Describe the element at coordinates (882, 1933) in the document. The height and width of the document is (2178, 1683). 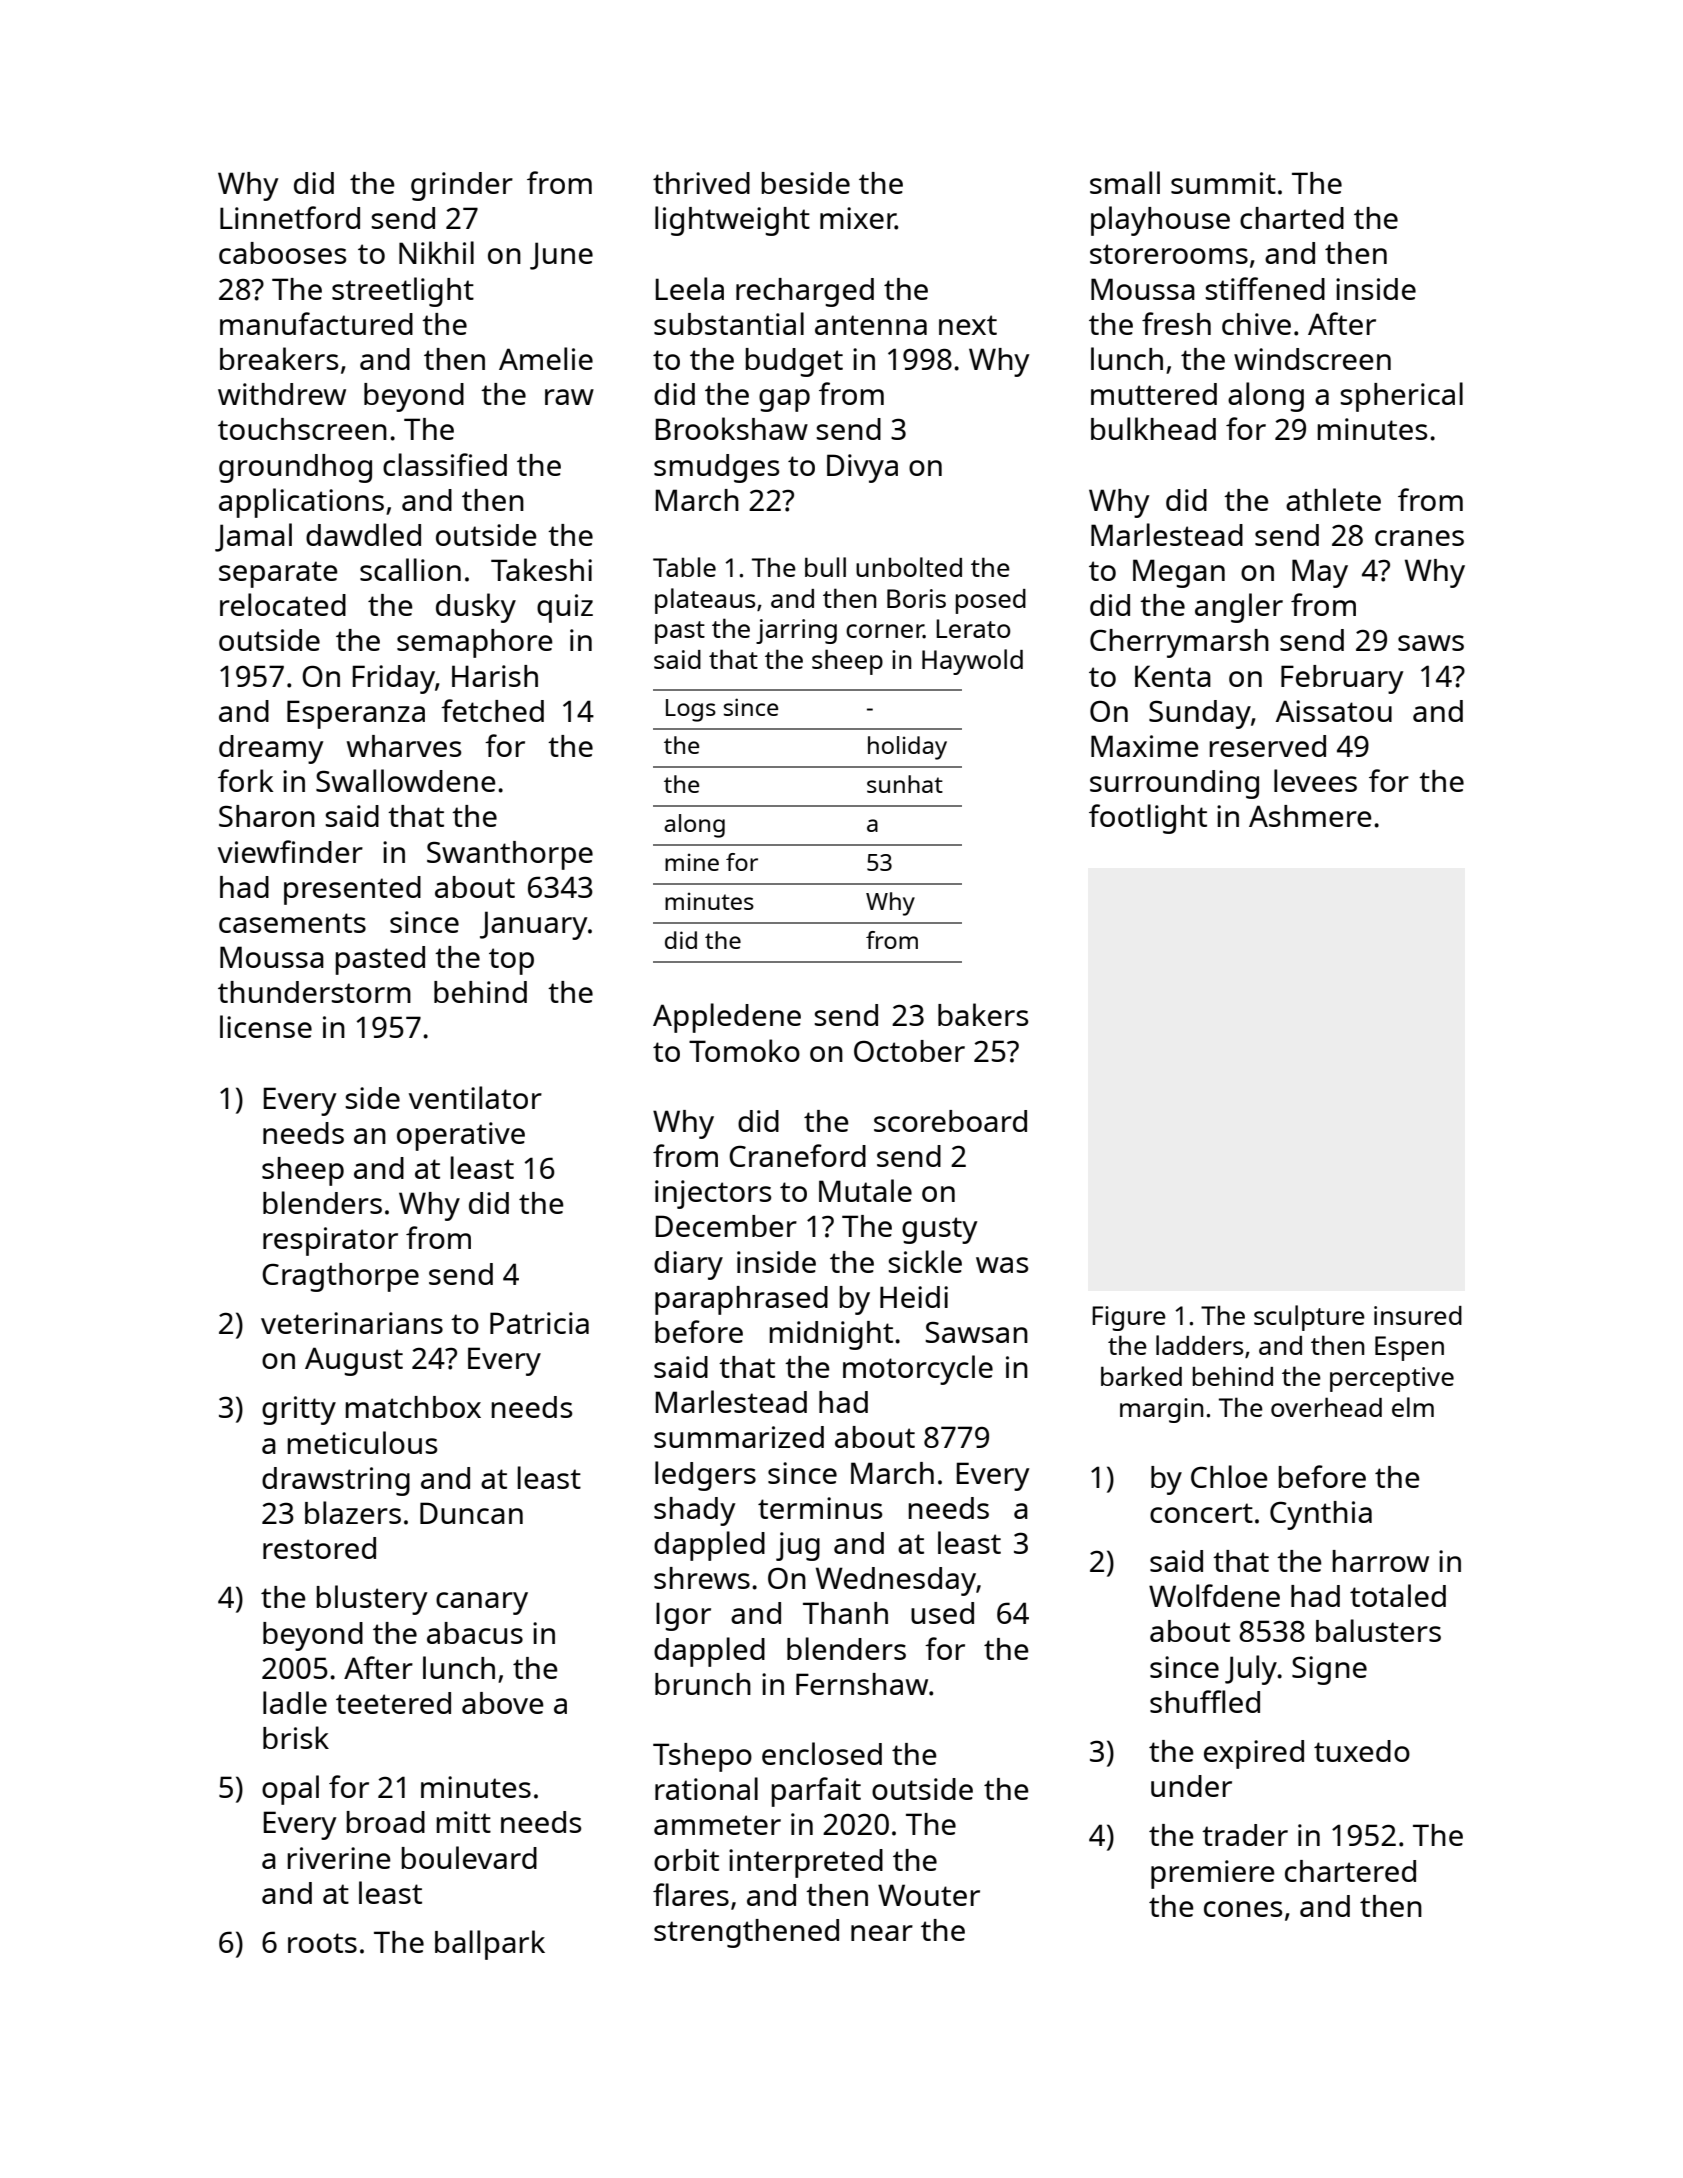
I see `near` at that location.
